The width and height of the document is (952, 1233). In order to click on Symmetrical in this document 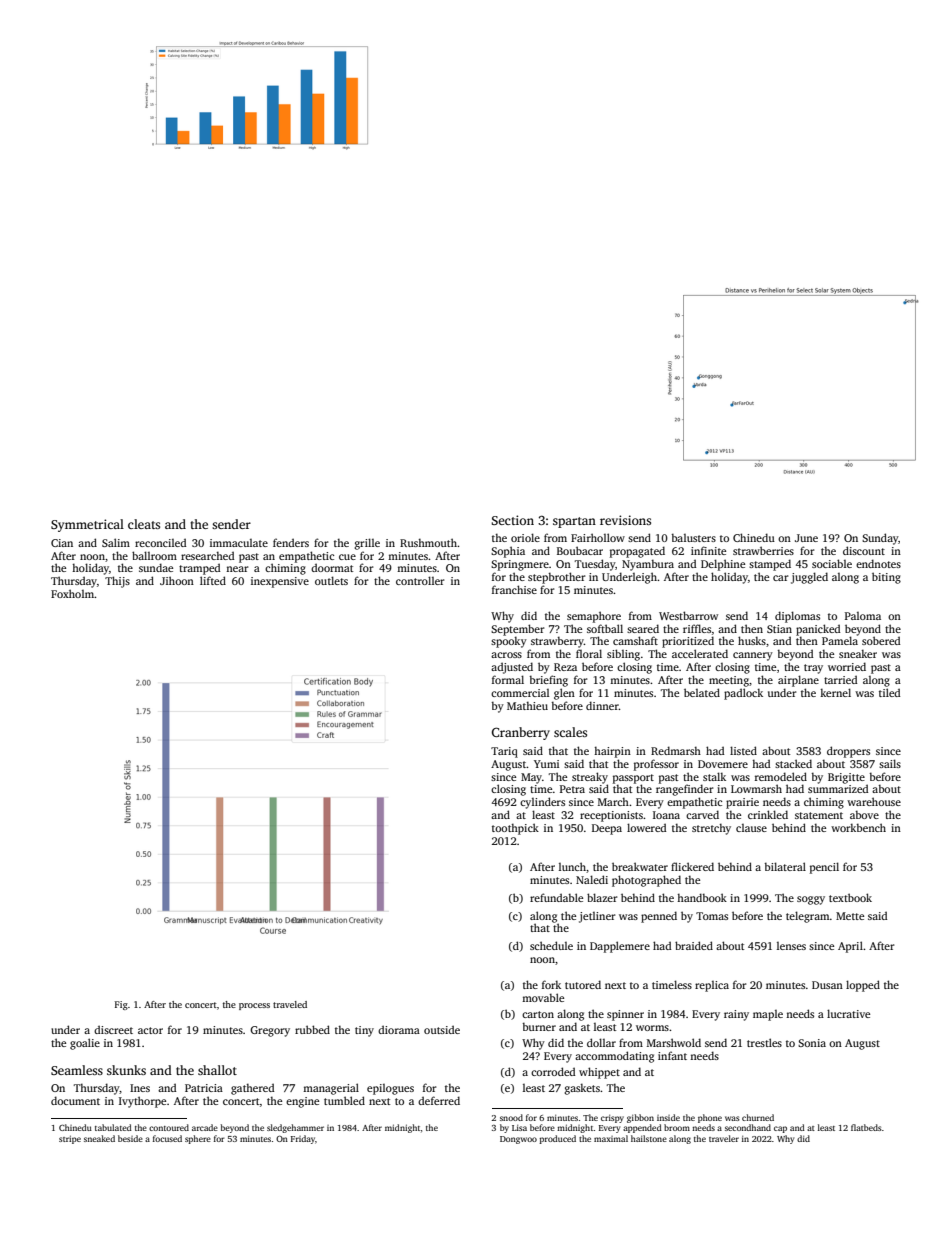, I will do `click(87, 525)`.
